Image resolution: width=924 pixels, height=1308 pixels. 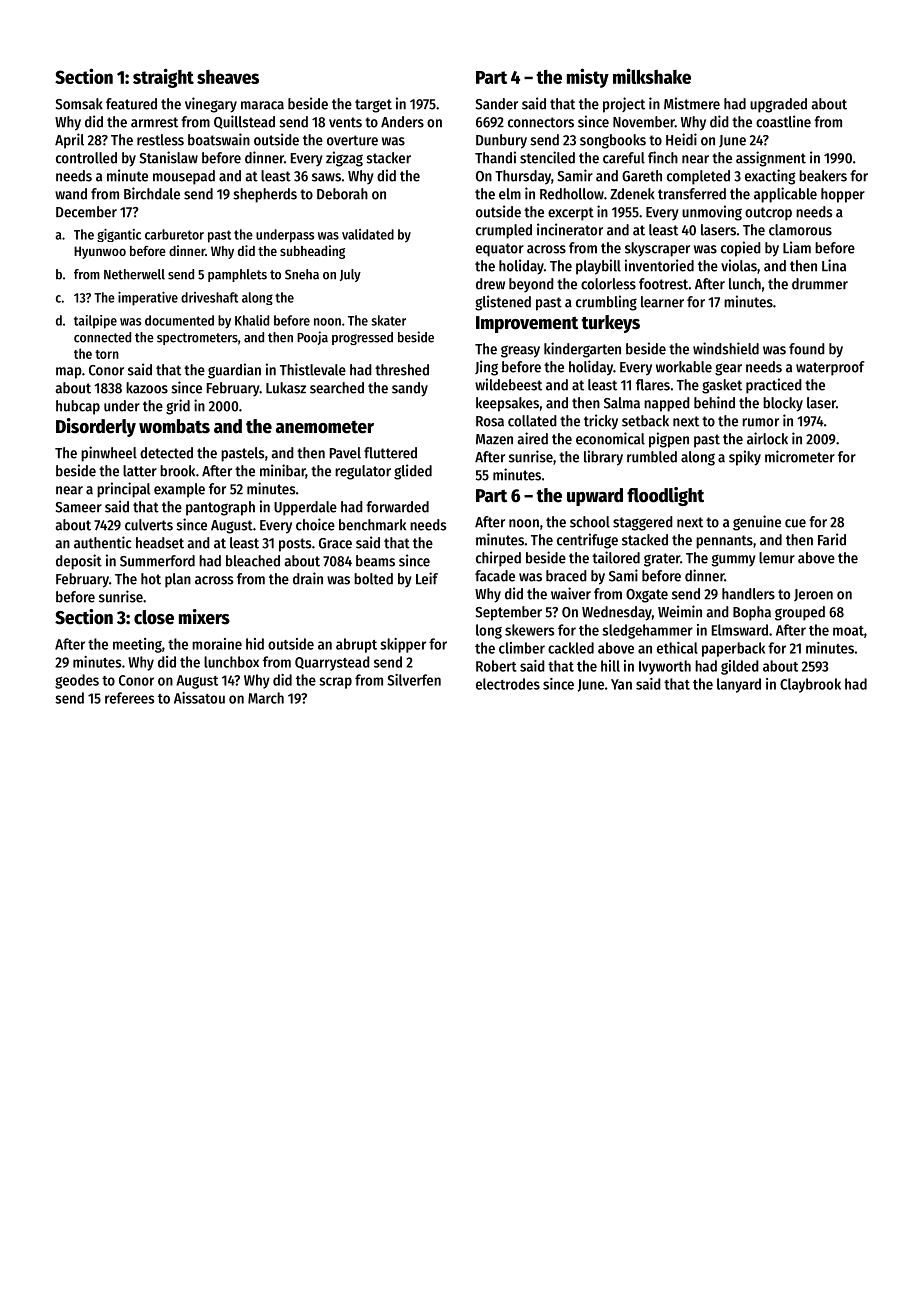 What do you see at coordinates (129, 698) in the document?
I see `referees` at bounding box center [129, 698].
